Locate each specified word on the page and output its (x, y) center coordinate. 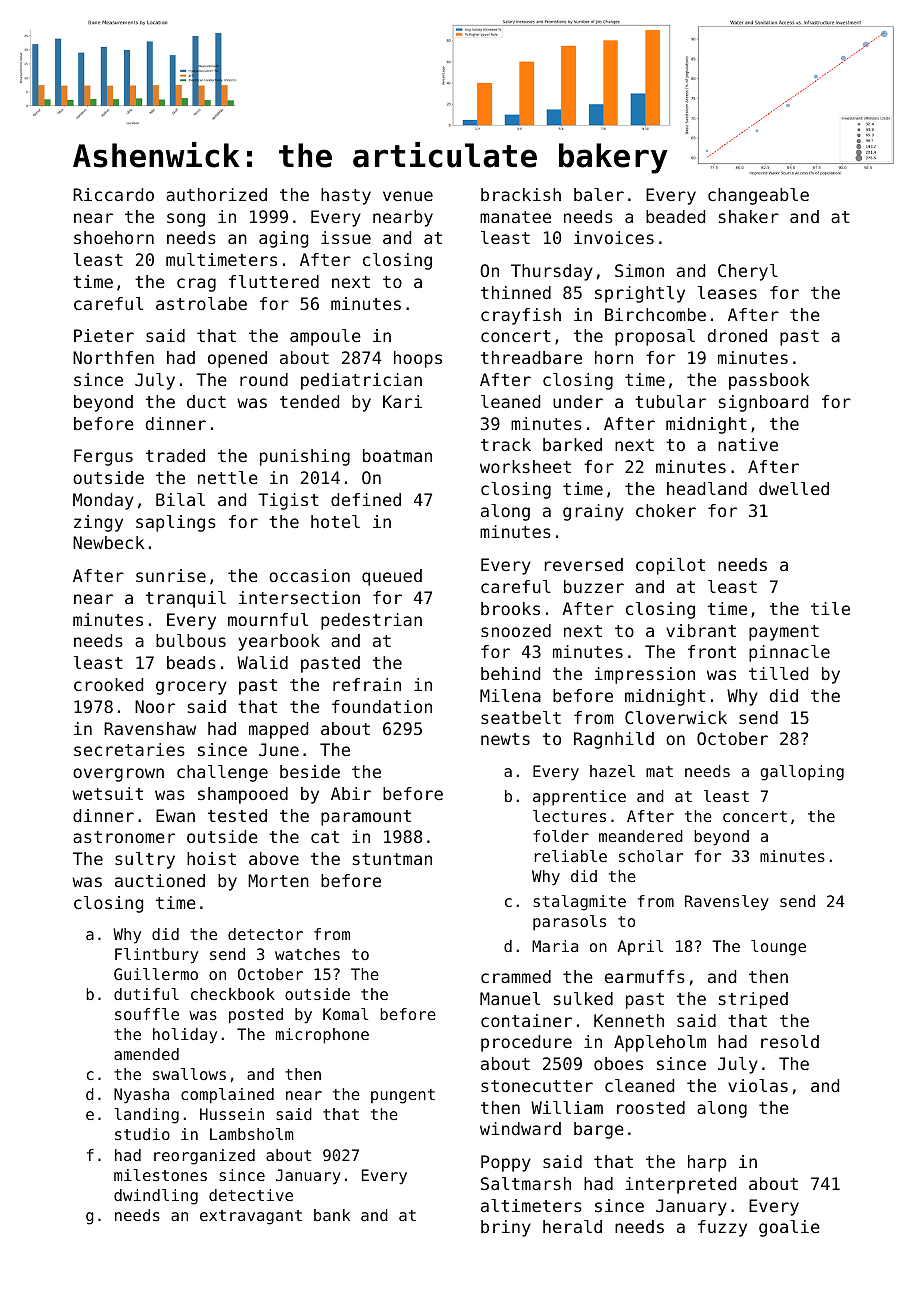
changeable (758, 196)
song (186, 220)
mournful (268, 619)
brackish (521, 194)
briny (506, 1228)
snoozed (516, 630)
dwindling (156, 1197)
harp (707, 1163)
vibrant (701, 630)
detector (265, 934)
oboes (618, 1063)
